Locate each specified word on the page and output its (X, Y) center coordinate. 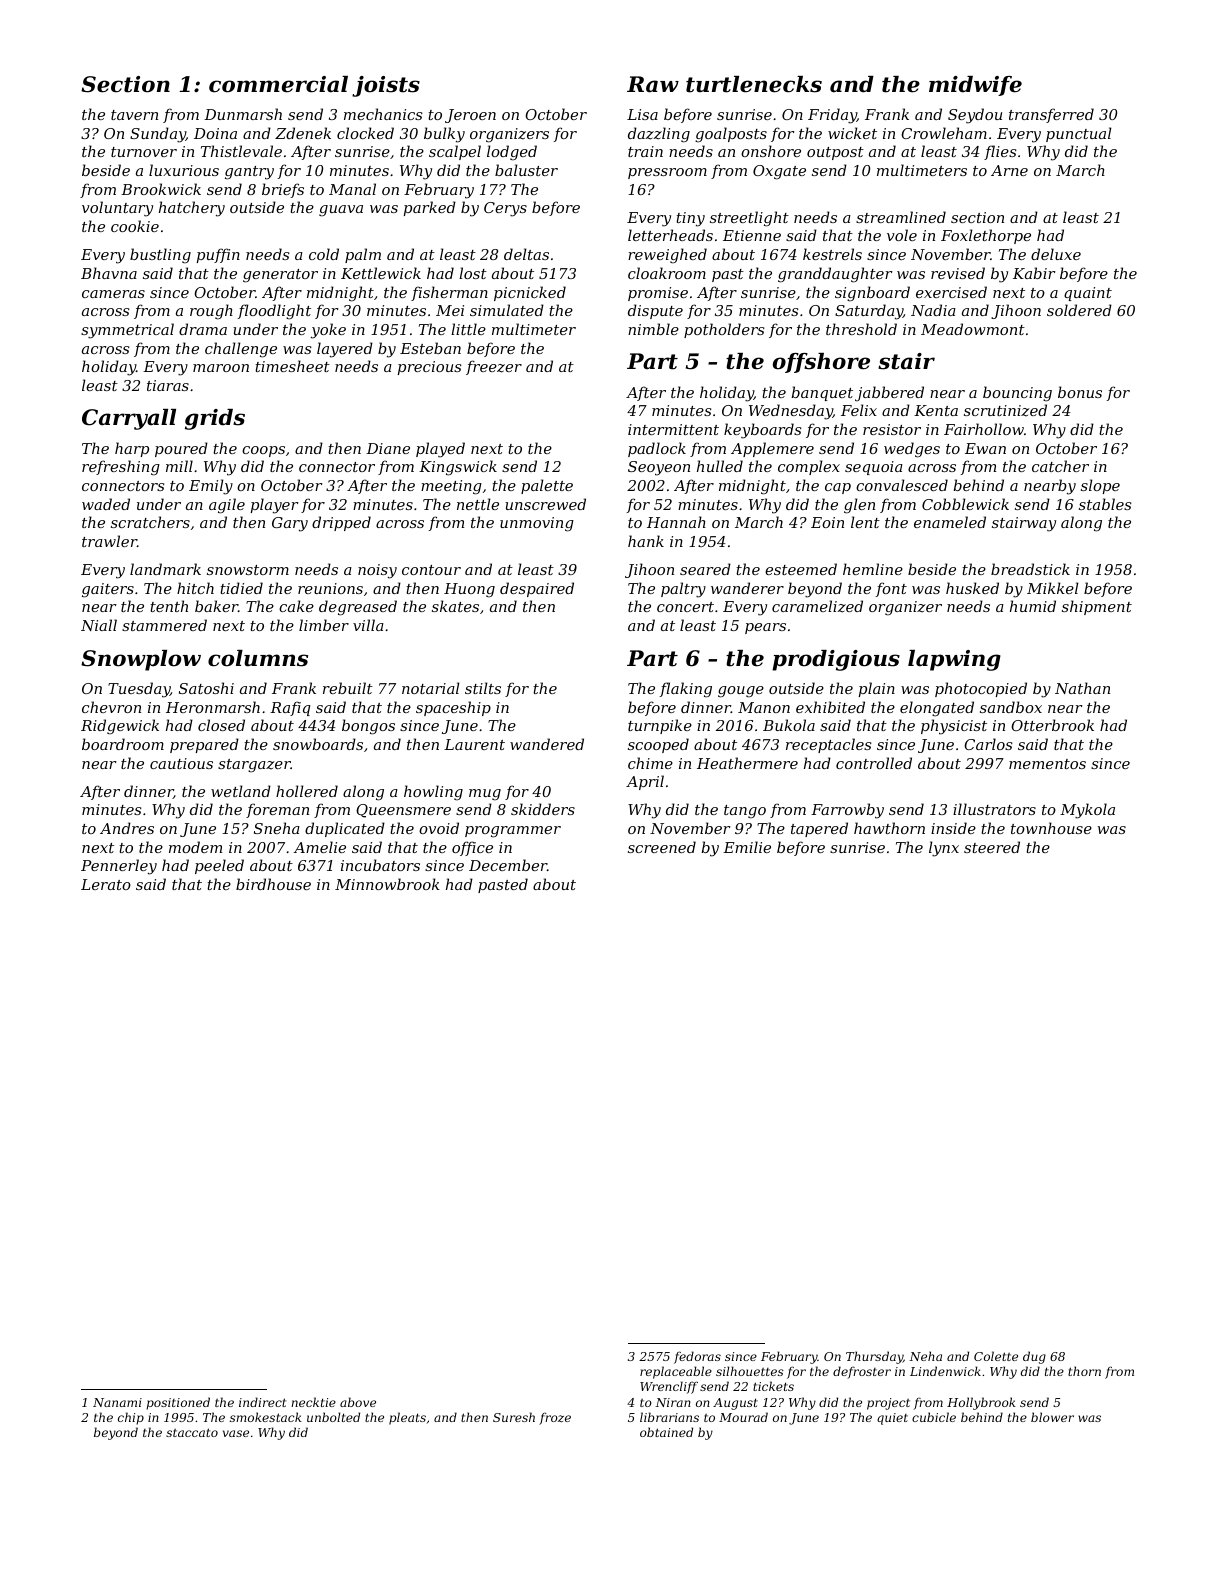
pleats (407, 1418)
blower (1052, 1417)
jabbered (889, 394)
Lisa (642, 114)
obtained (666, 1432)
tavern (134, 115)
